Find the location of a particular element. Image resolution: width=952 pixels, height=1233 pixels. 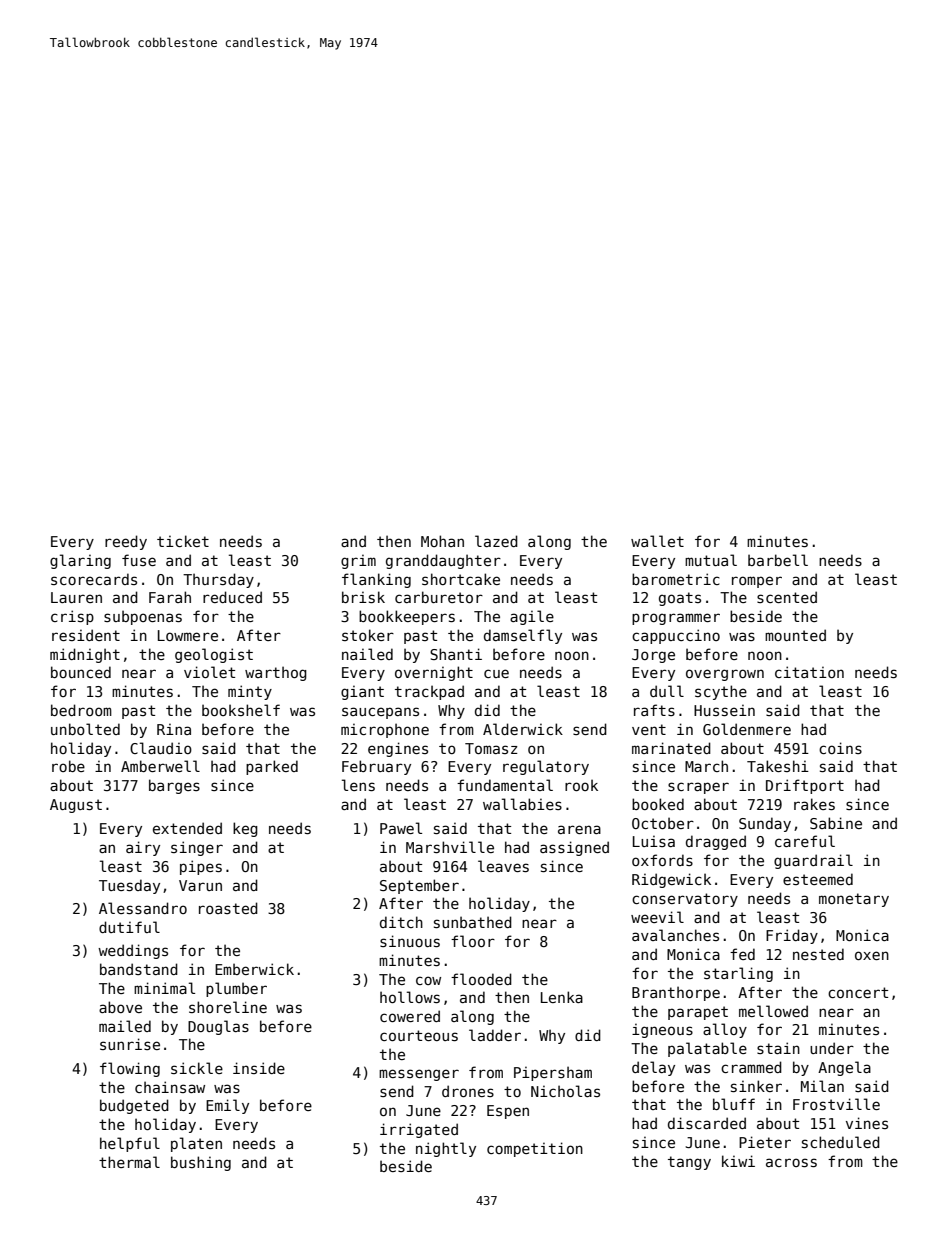

goats is located at coordinates (680, 599).
